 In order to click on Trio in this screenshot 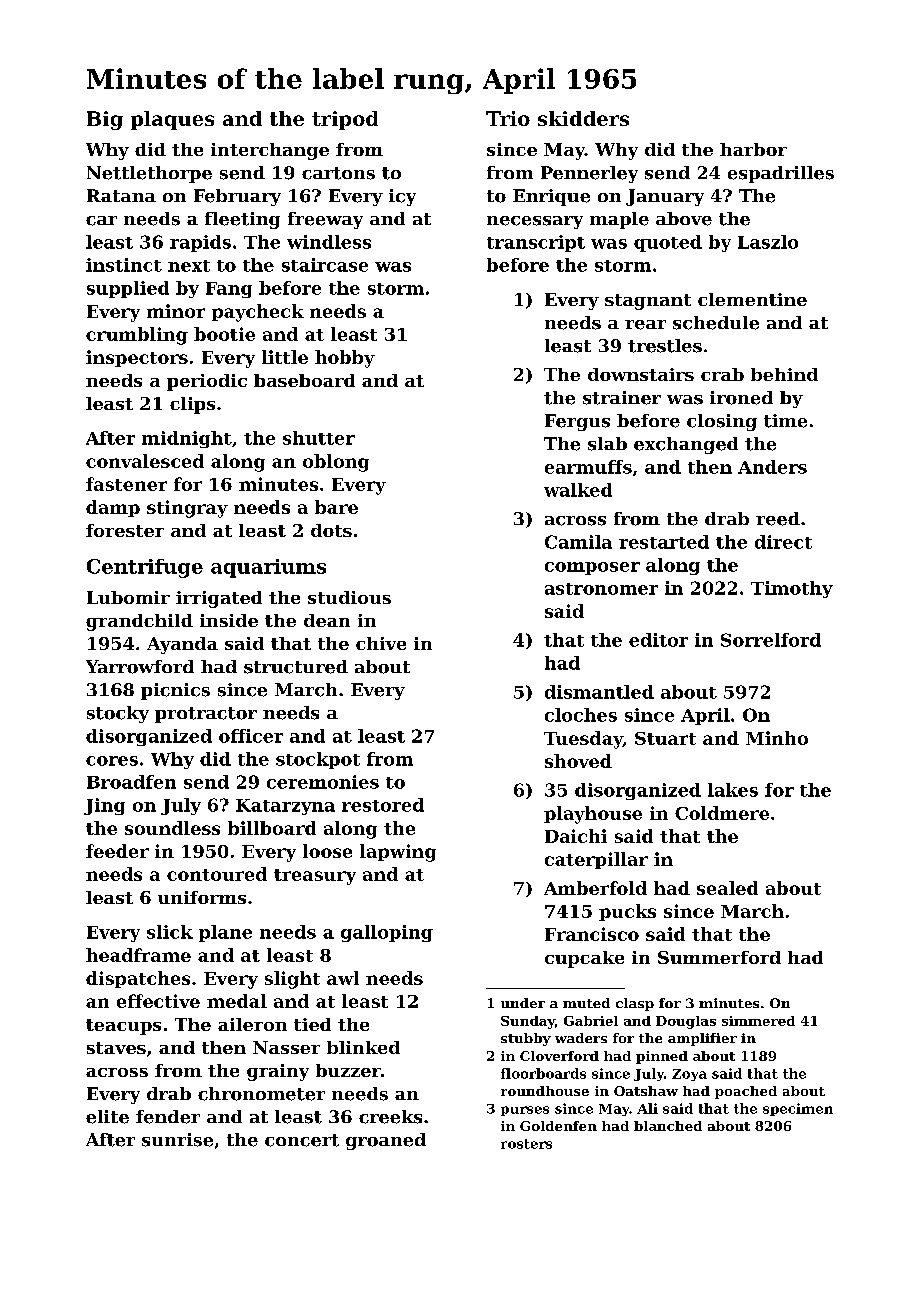, I will do `click(508, 118)`.
